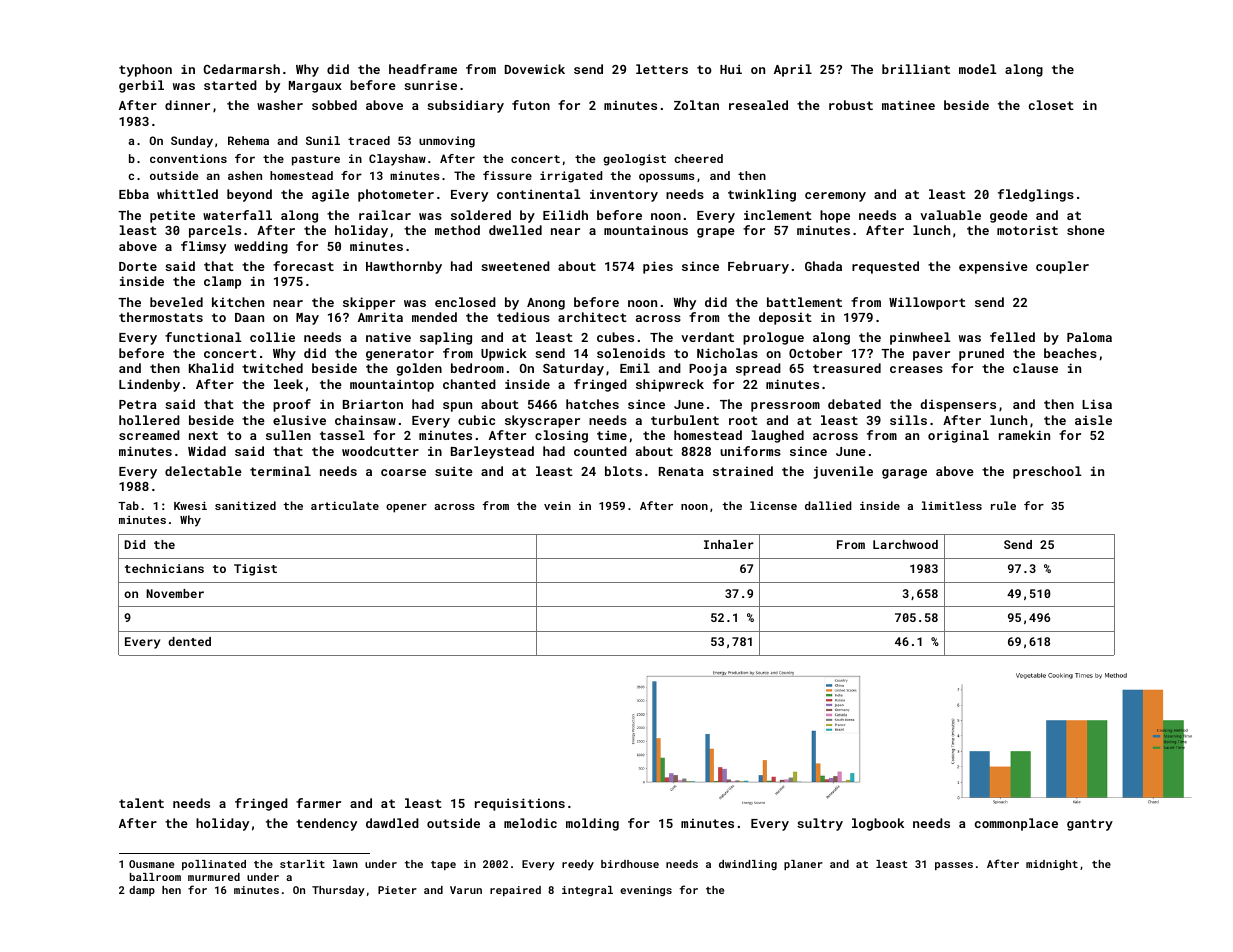 This image has height=952, width=1233. Describe the element at coordinates (214, 877) in the image. I see `murmured` at that location.
